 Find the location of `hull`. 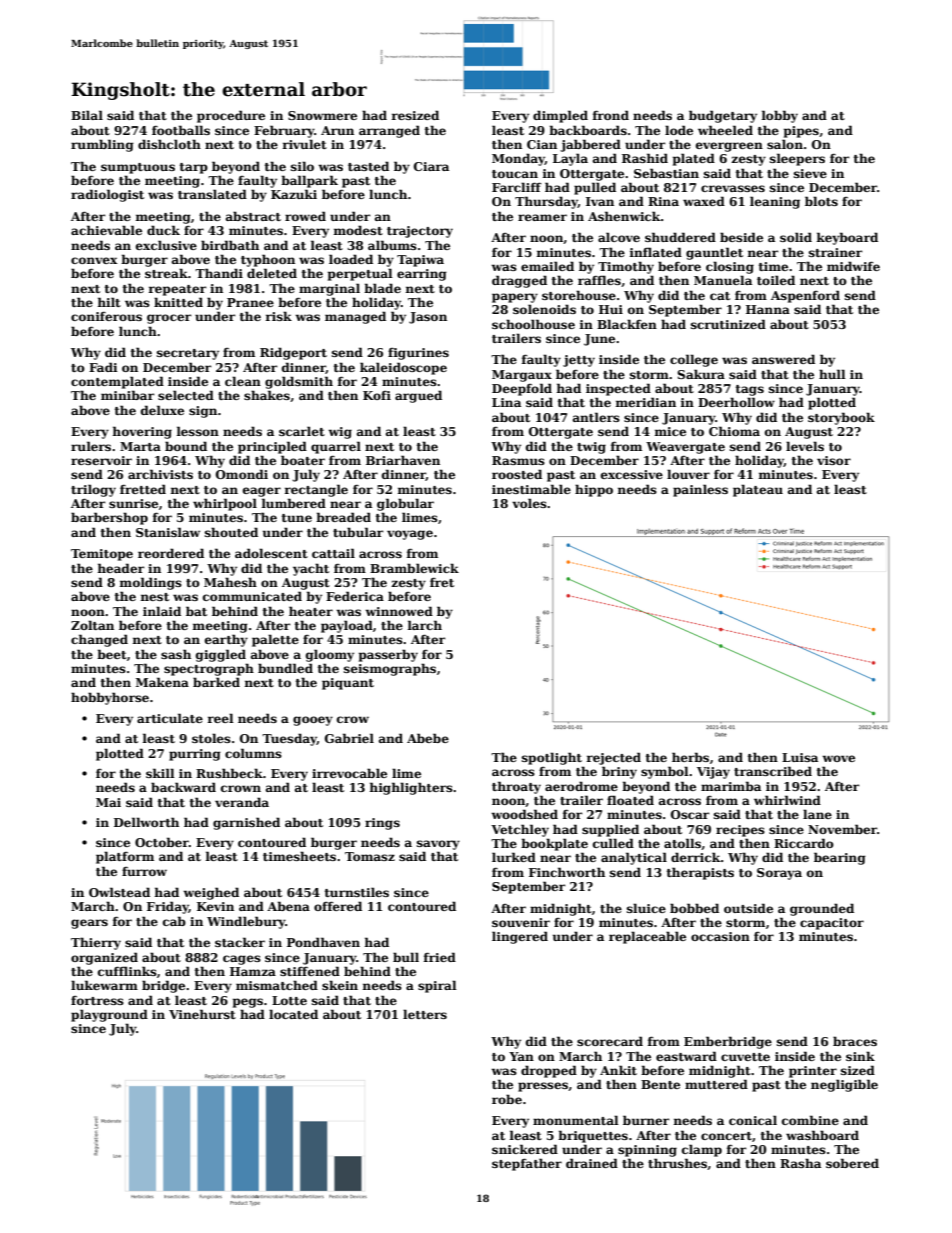

hull is located at coordinates (832, 374).
